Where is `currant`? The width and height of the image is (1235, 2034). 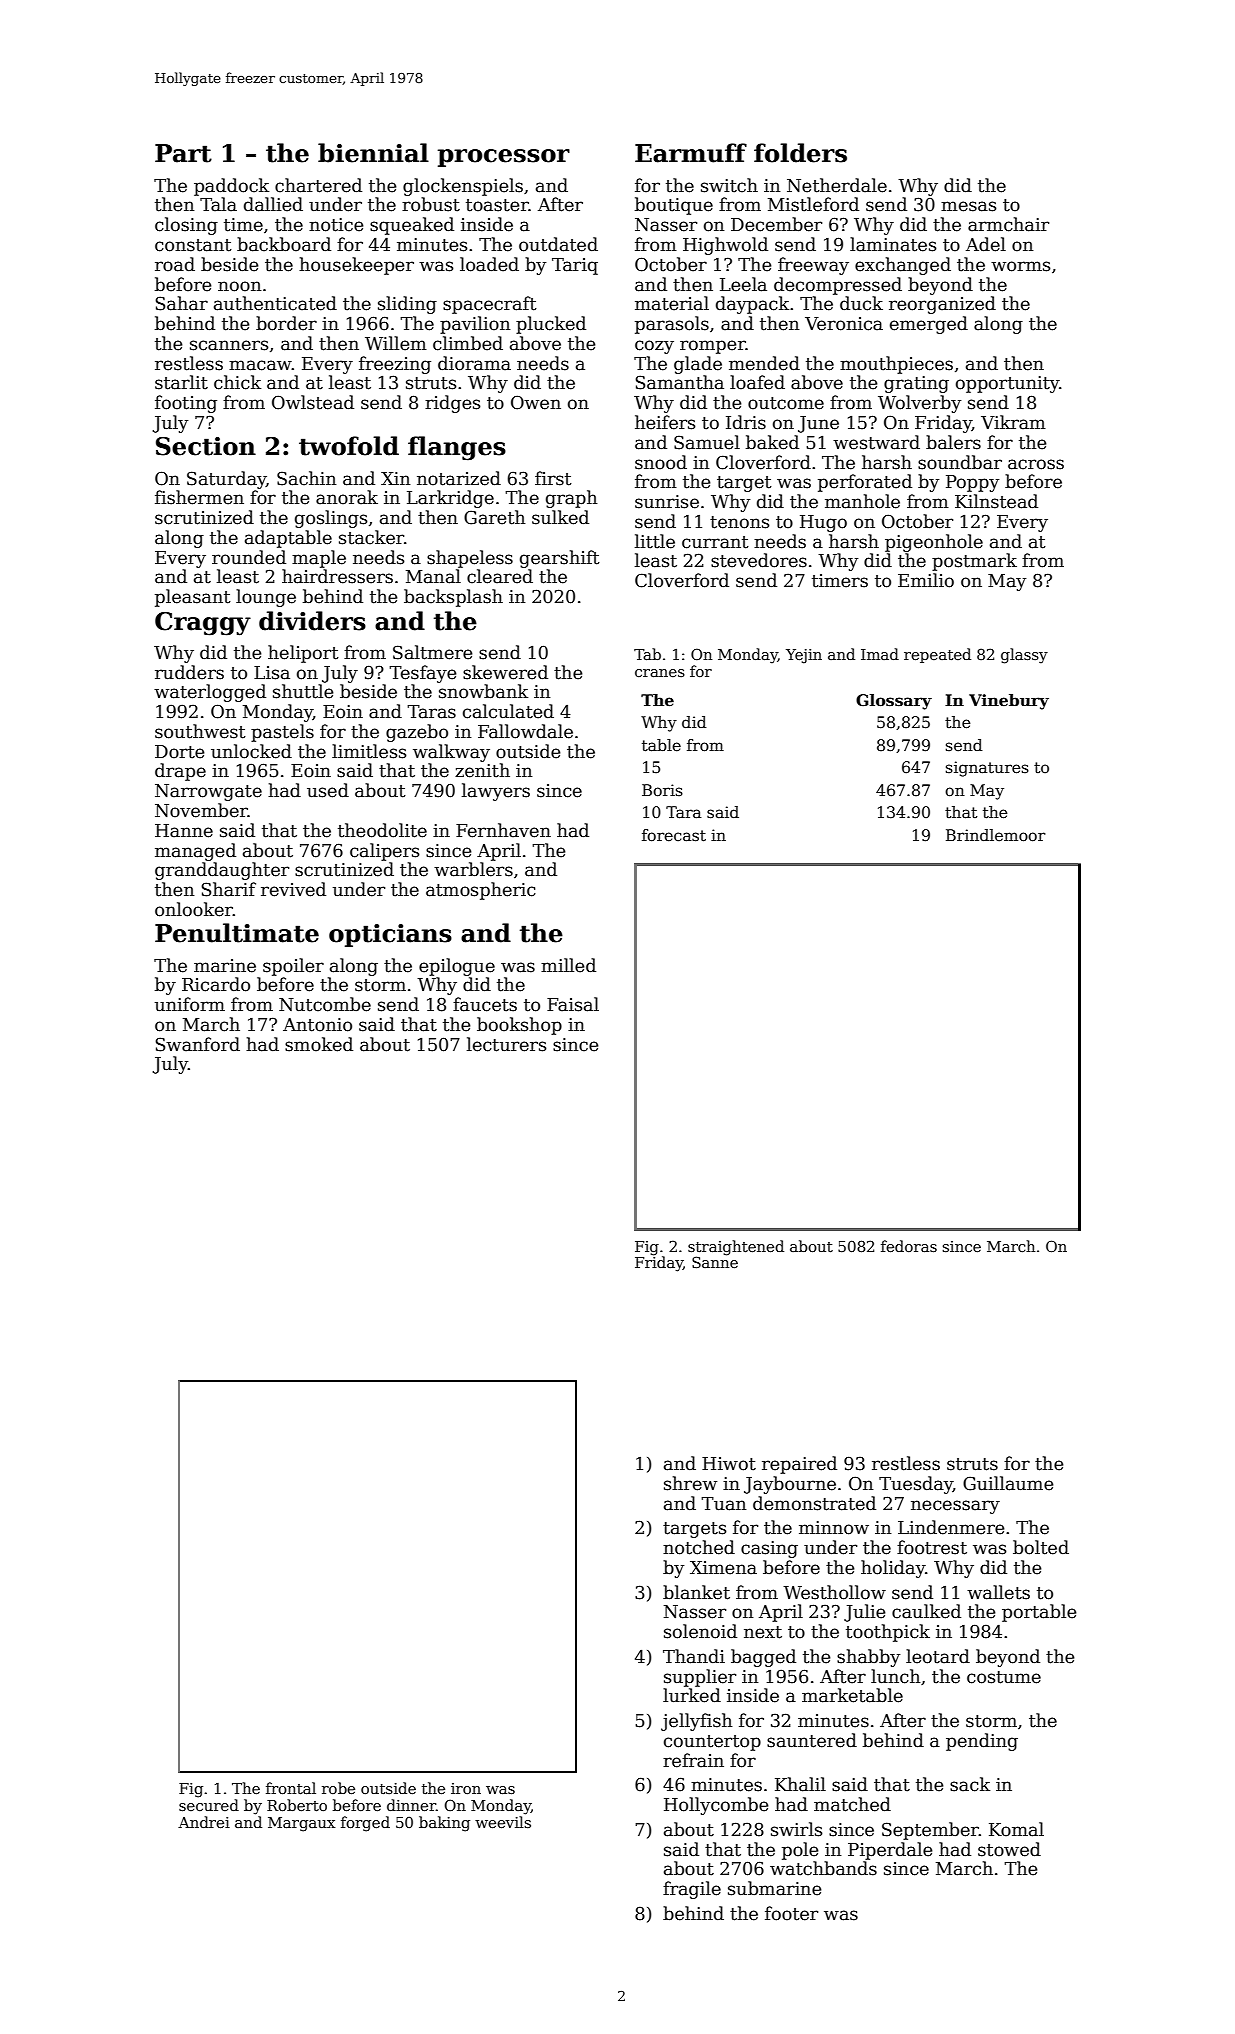 currant is located at coordinates (715, 542).
